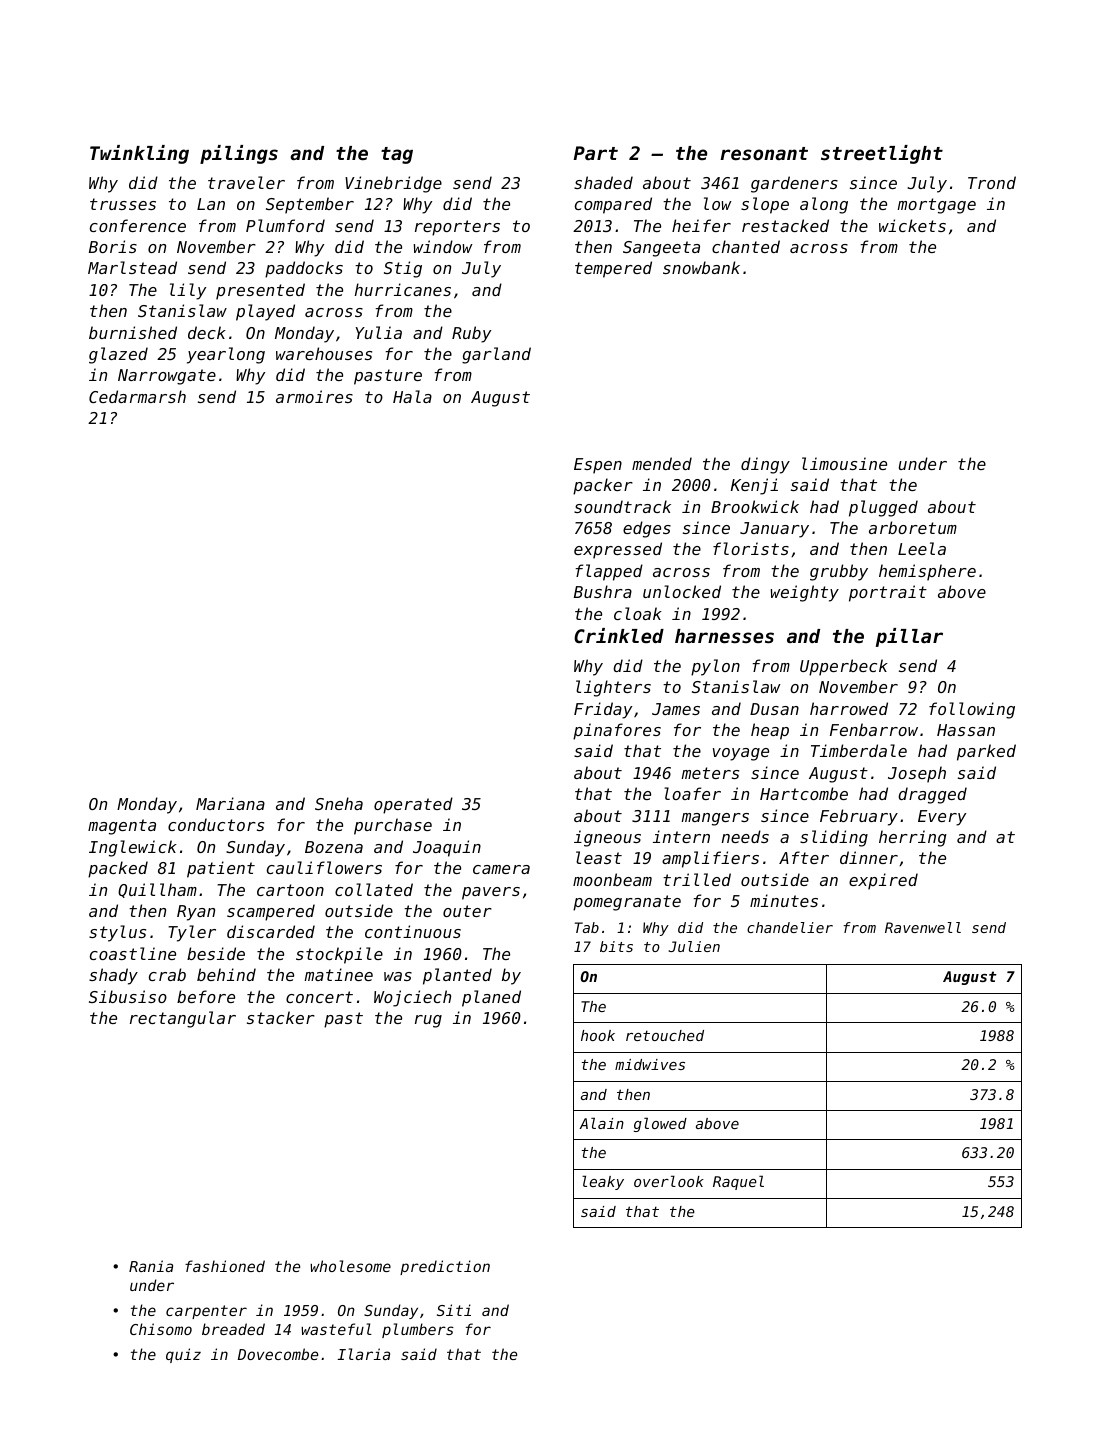  I want to click on Crinkled, so click(619, 635).
